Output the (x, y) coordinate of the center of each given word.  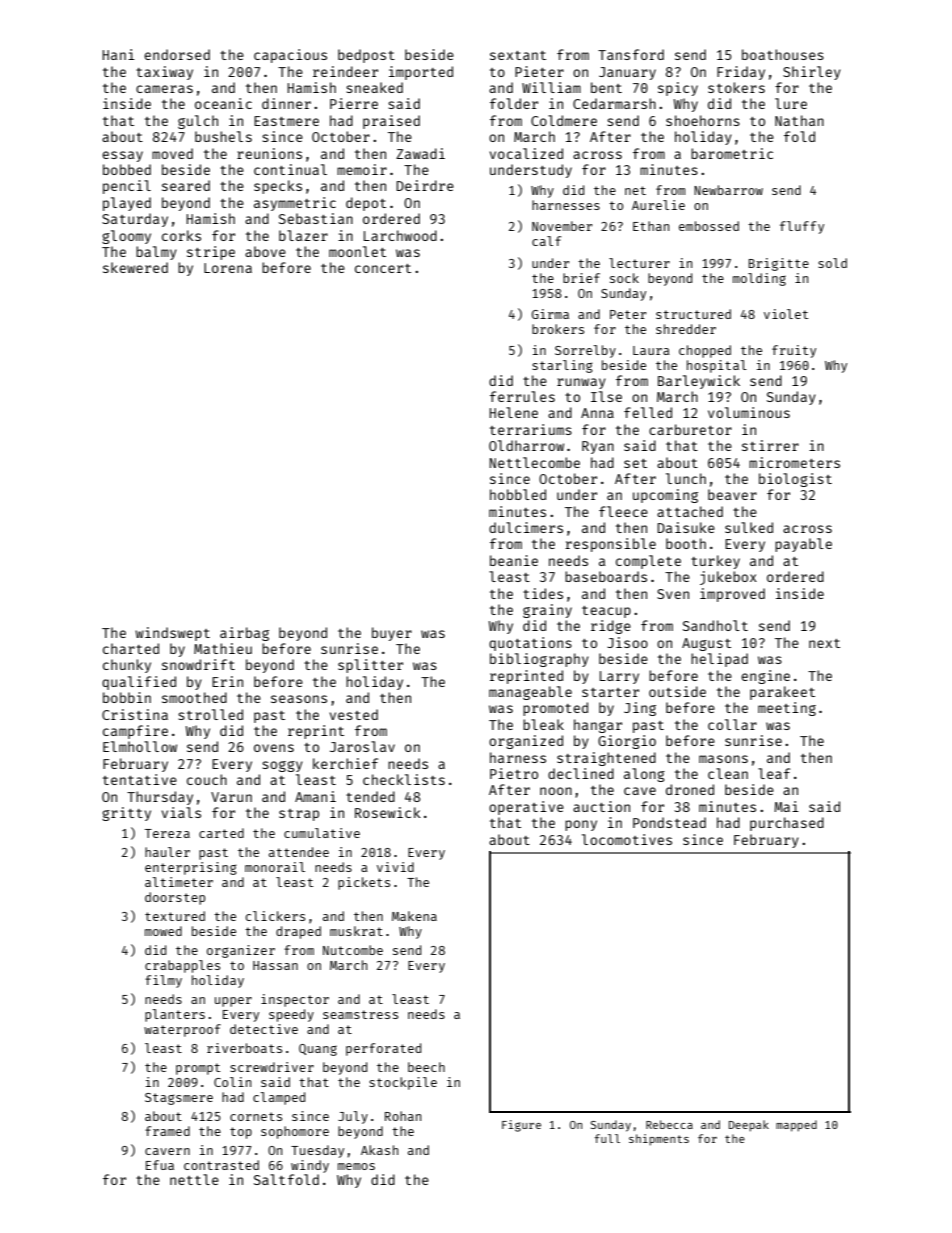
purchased (787, 824)
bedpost (366, 56)
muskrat (356, 931)
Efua (160, 1165)
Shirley (812, 73)
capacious (290, 56)
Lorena (228, 268)
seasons (299, 699)
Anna (597, 413)
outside (677, 691)
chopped (705, 351)
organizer (241, 951)
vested (353, 714)
